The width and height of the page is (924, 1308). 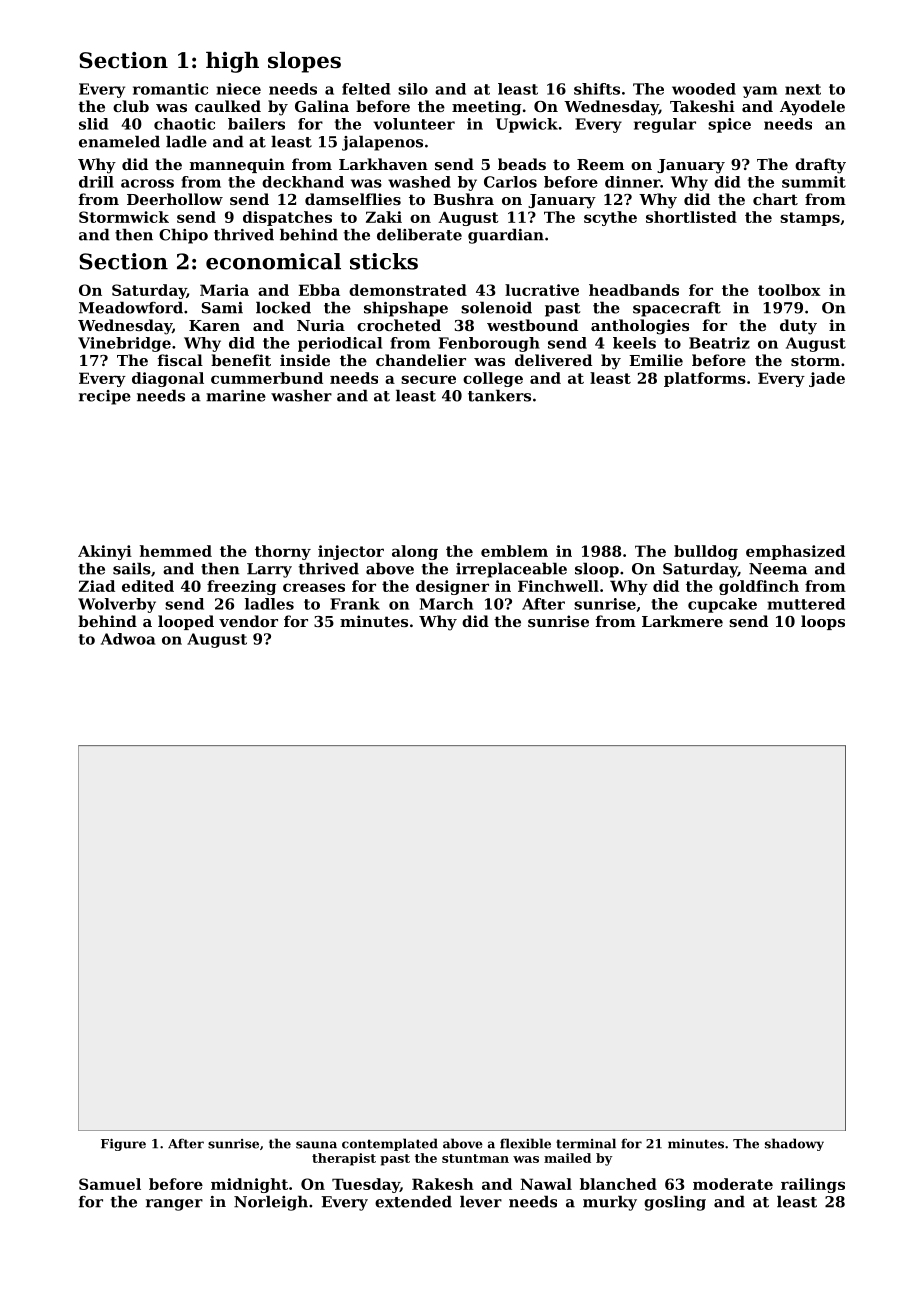 I want to click on moderate, so click(x=733, y=1184).
